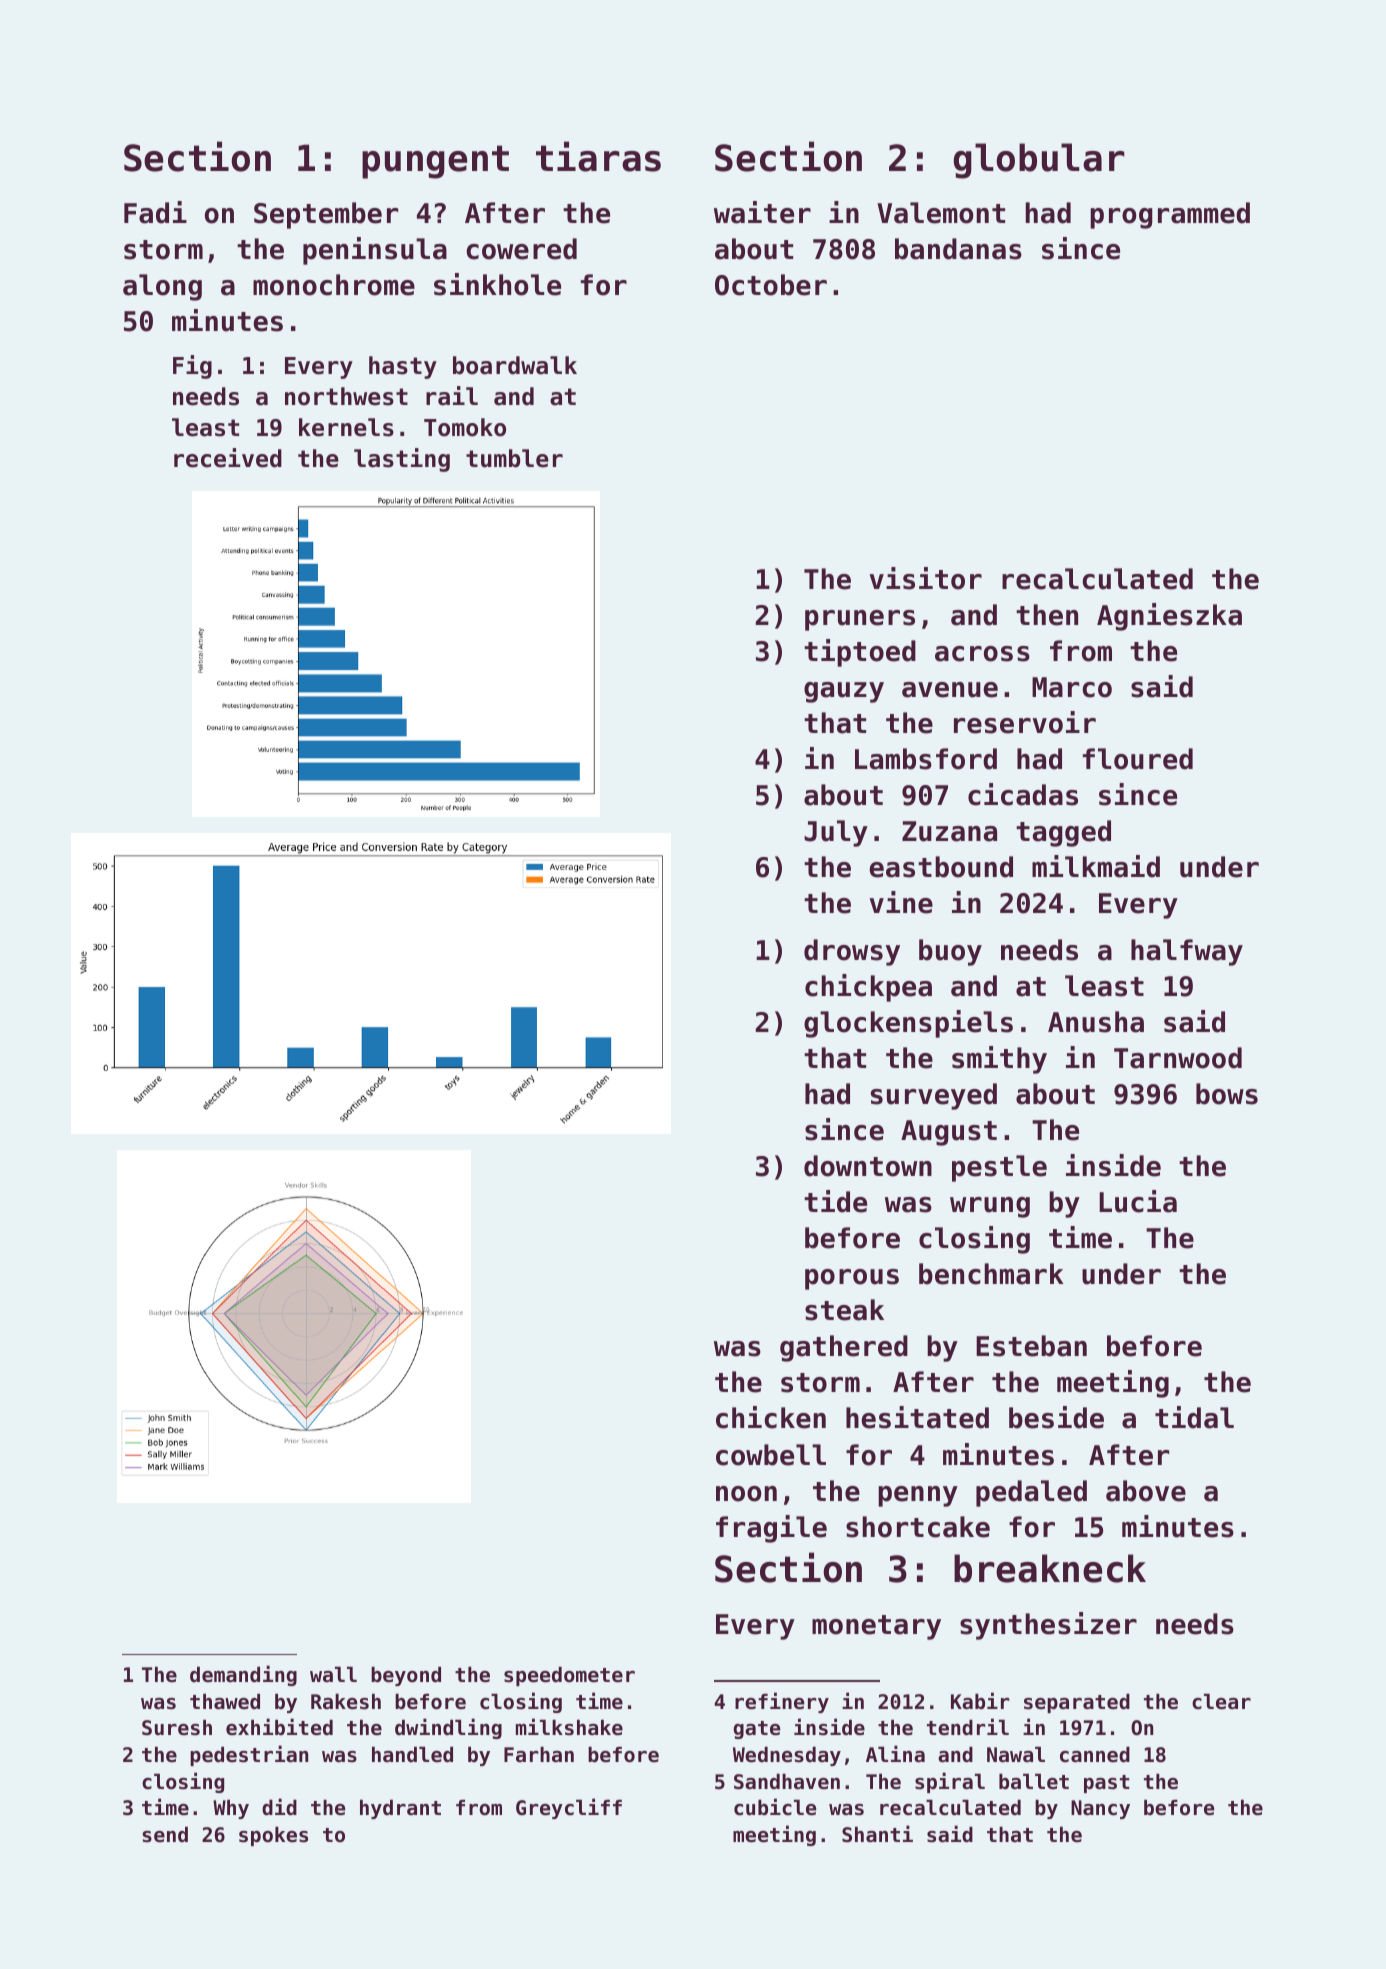 The image size is (1386, 1969). Describe the element at coordinates (1194, 1417) in the document. I see `tidal` at that location.
